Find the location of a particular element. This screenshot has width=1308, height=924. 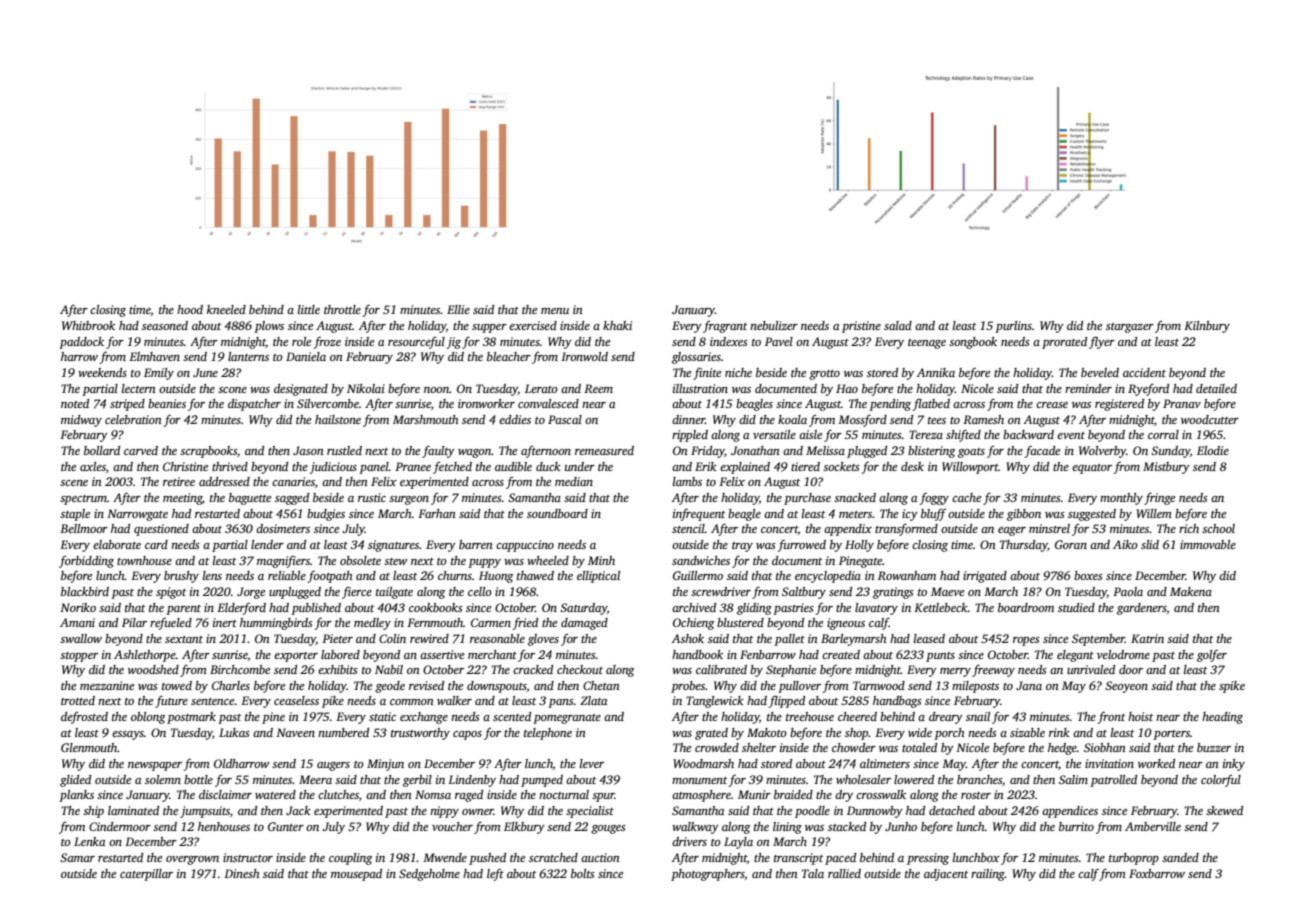

caterpillar is located at coordinates (146, 875).
